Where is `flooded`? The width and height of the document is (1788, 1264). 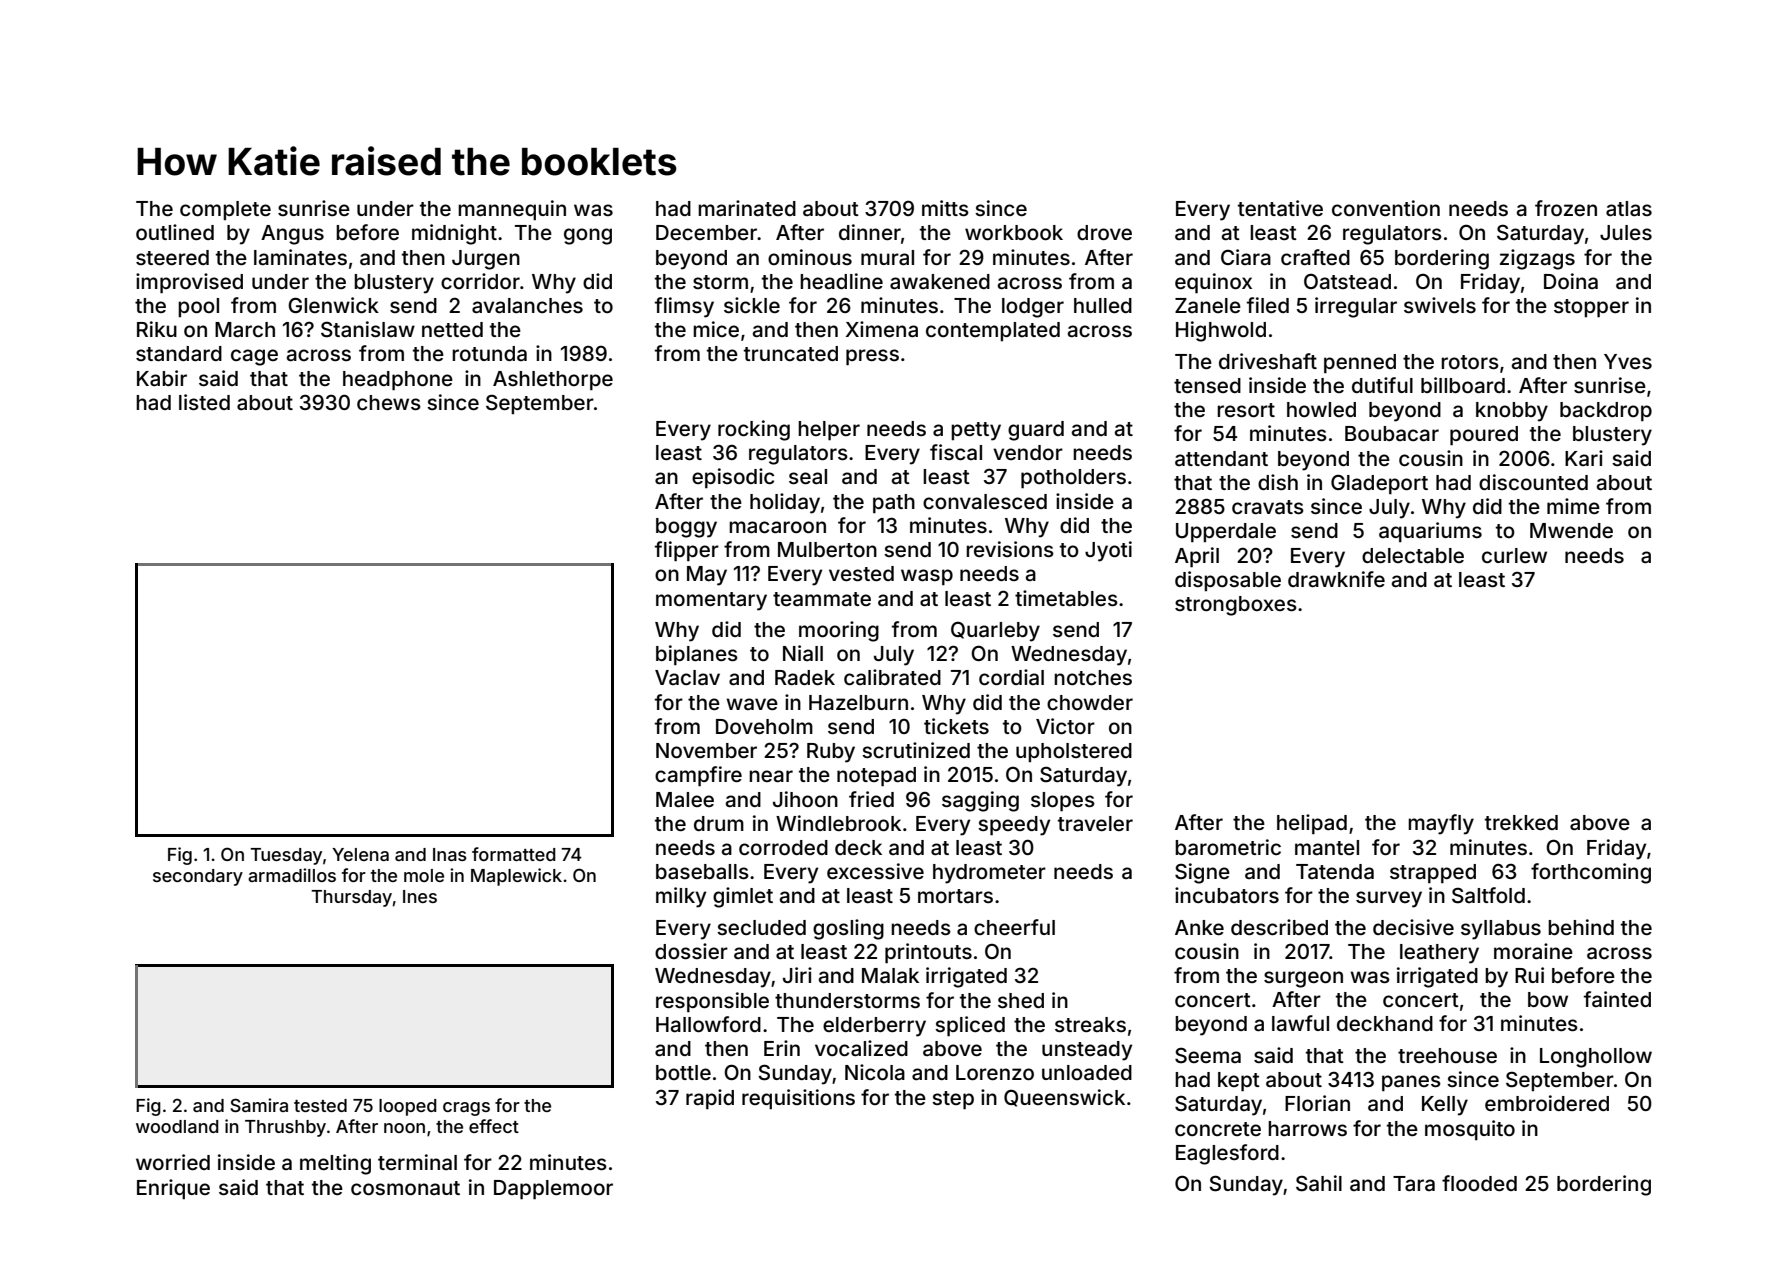 flooded is located at coordinates (1479, 1183).
